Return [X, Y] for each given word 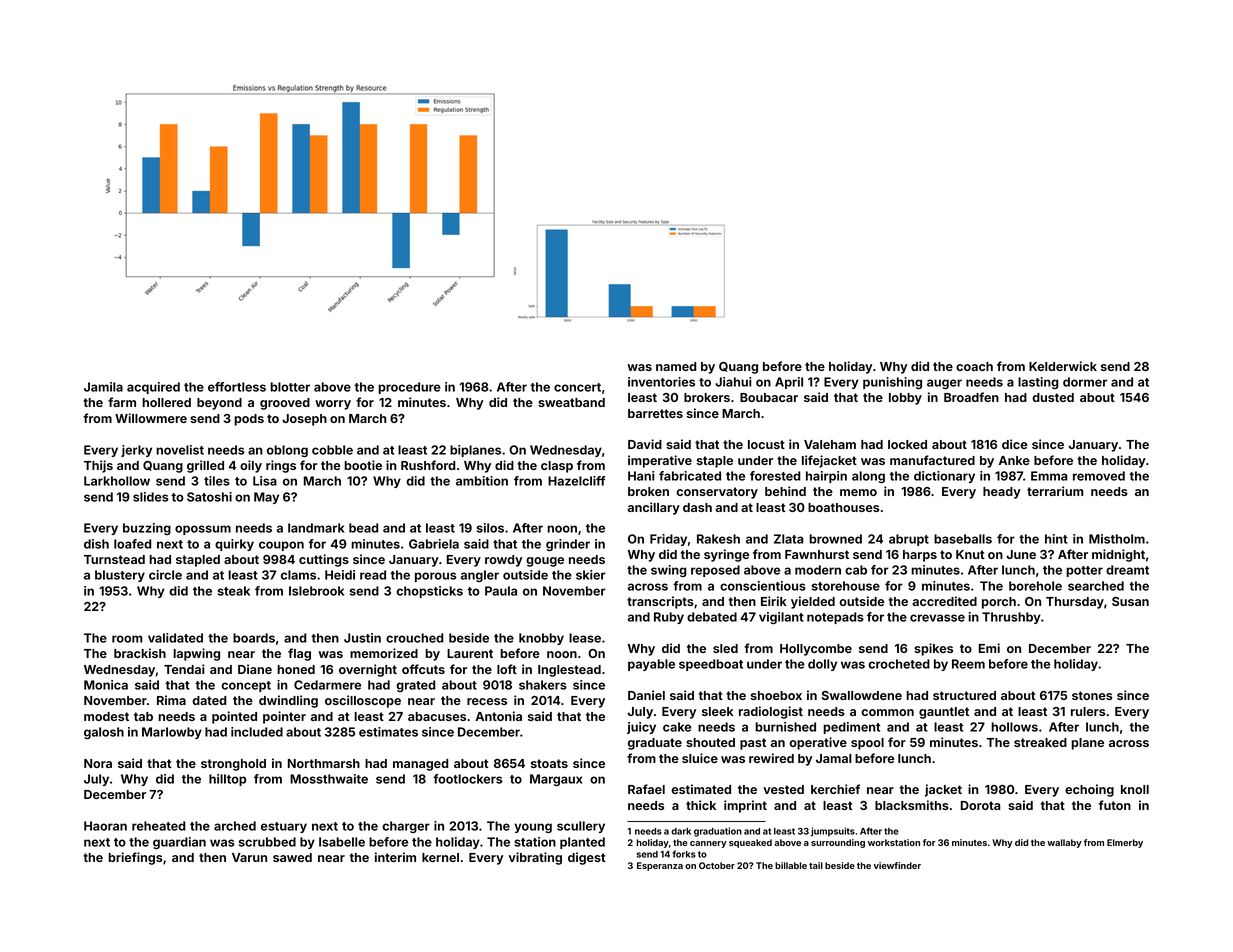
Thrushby [1011, 618]
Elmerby [1125, 843]
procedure [410, 388]
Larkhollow [117, 481]
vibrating [535, 858]
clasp [557, 467]
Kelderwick [1063, 366]
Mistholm [1117, 539]
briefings [135, 858]
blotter [290, 387]
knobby [541, 639]
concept [246, 686]
